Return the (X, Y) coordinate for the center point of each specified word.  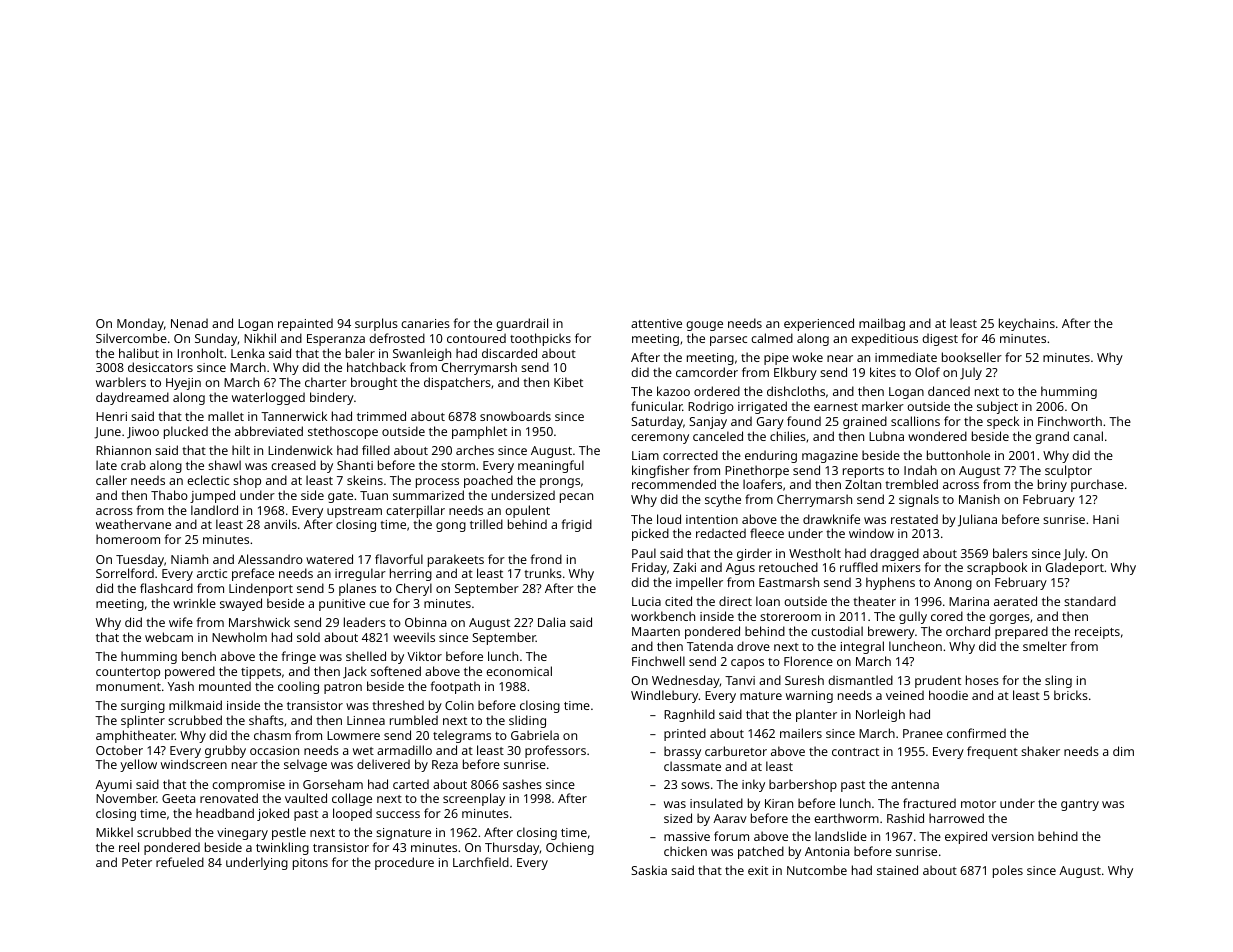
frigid (577, 525)
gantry (1080, 805)
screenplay (474, 799)
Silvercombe (131, 338)
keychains (1027, 324)
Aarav (730, 818)
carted (411, 784)
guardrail (522, 324)
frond (546, 559)
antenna (915, 785)
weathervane (133, 524)
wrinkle (194, 603)
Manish (979, 499)
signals (919, 500)
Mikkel (114, 832)
